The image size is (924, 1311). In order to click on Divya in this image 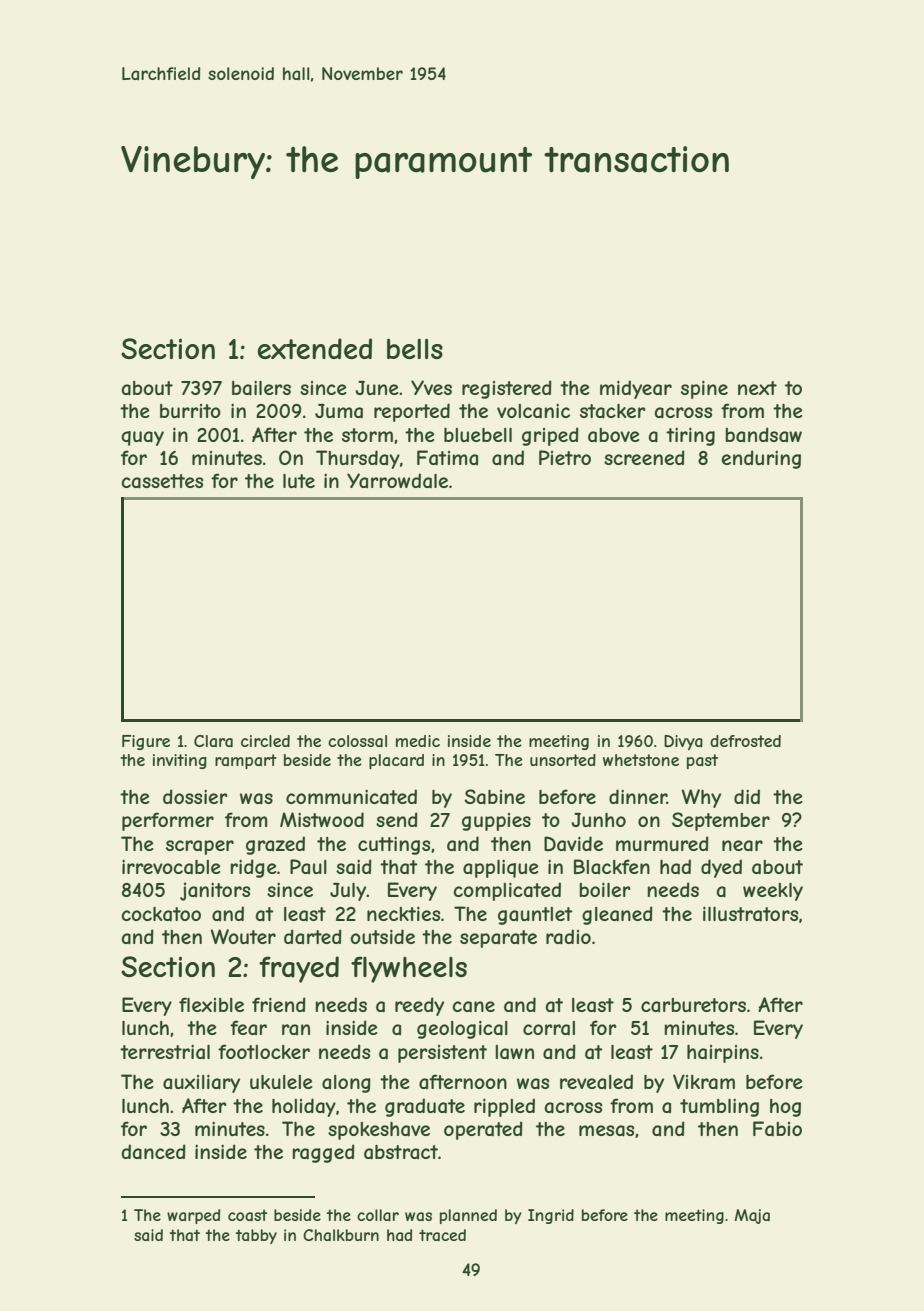, I will do `click(683, 742)`.
